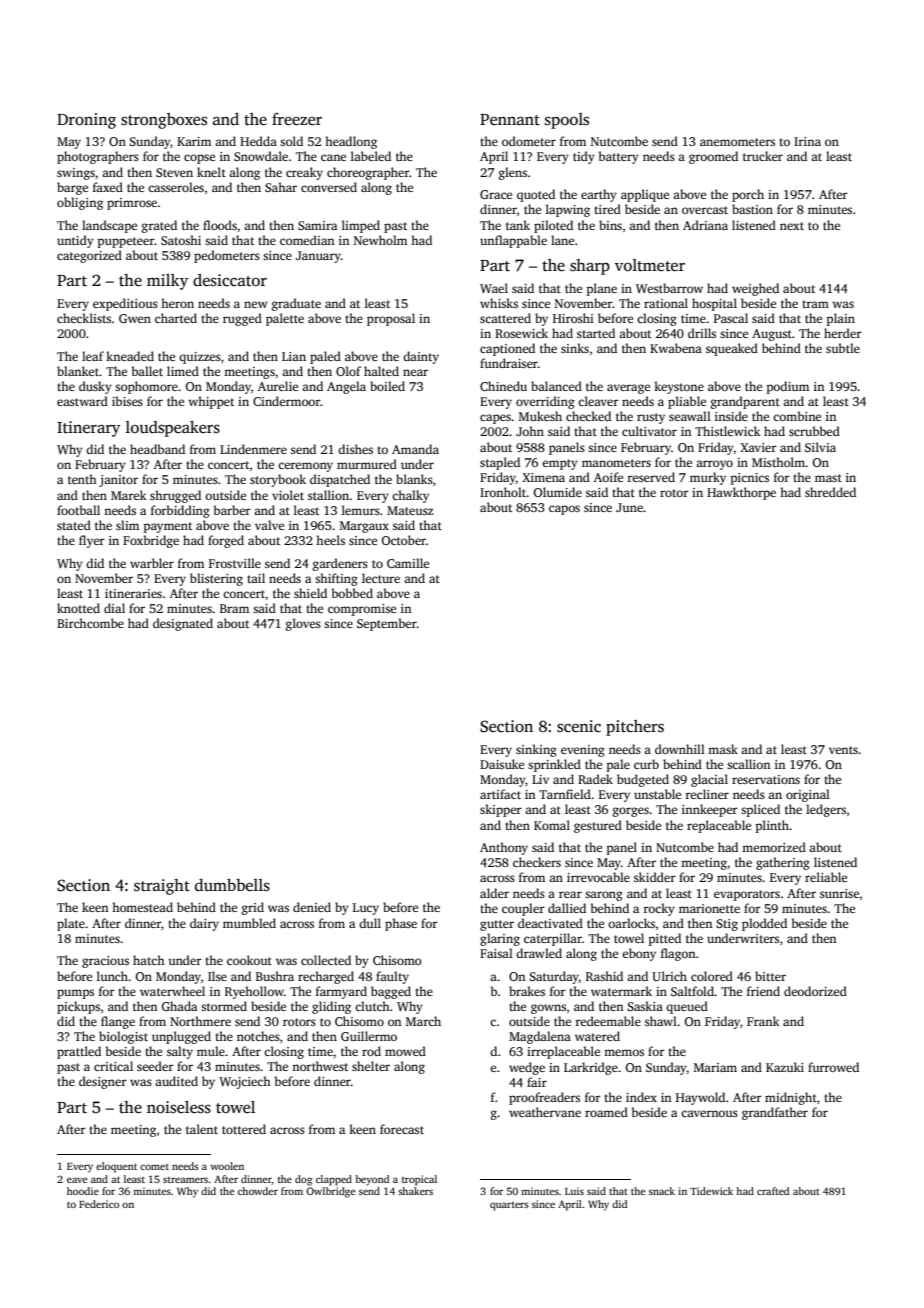  Describe the element at coordinates (764, 924) in the document. I see `plodded` at that location.
